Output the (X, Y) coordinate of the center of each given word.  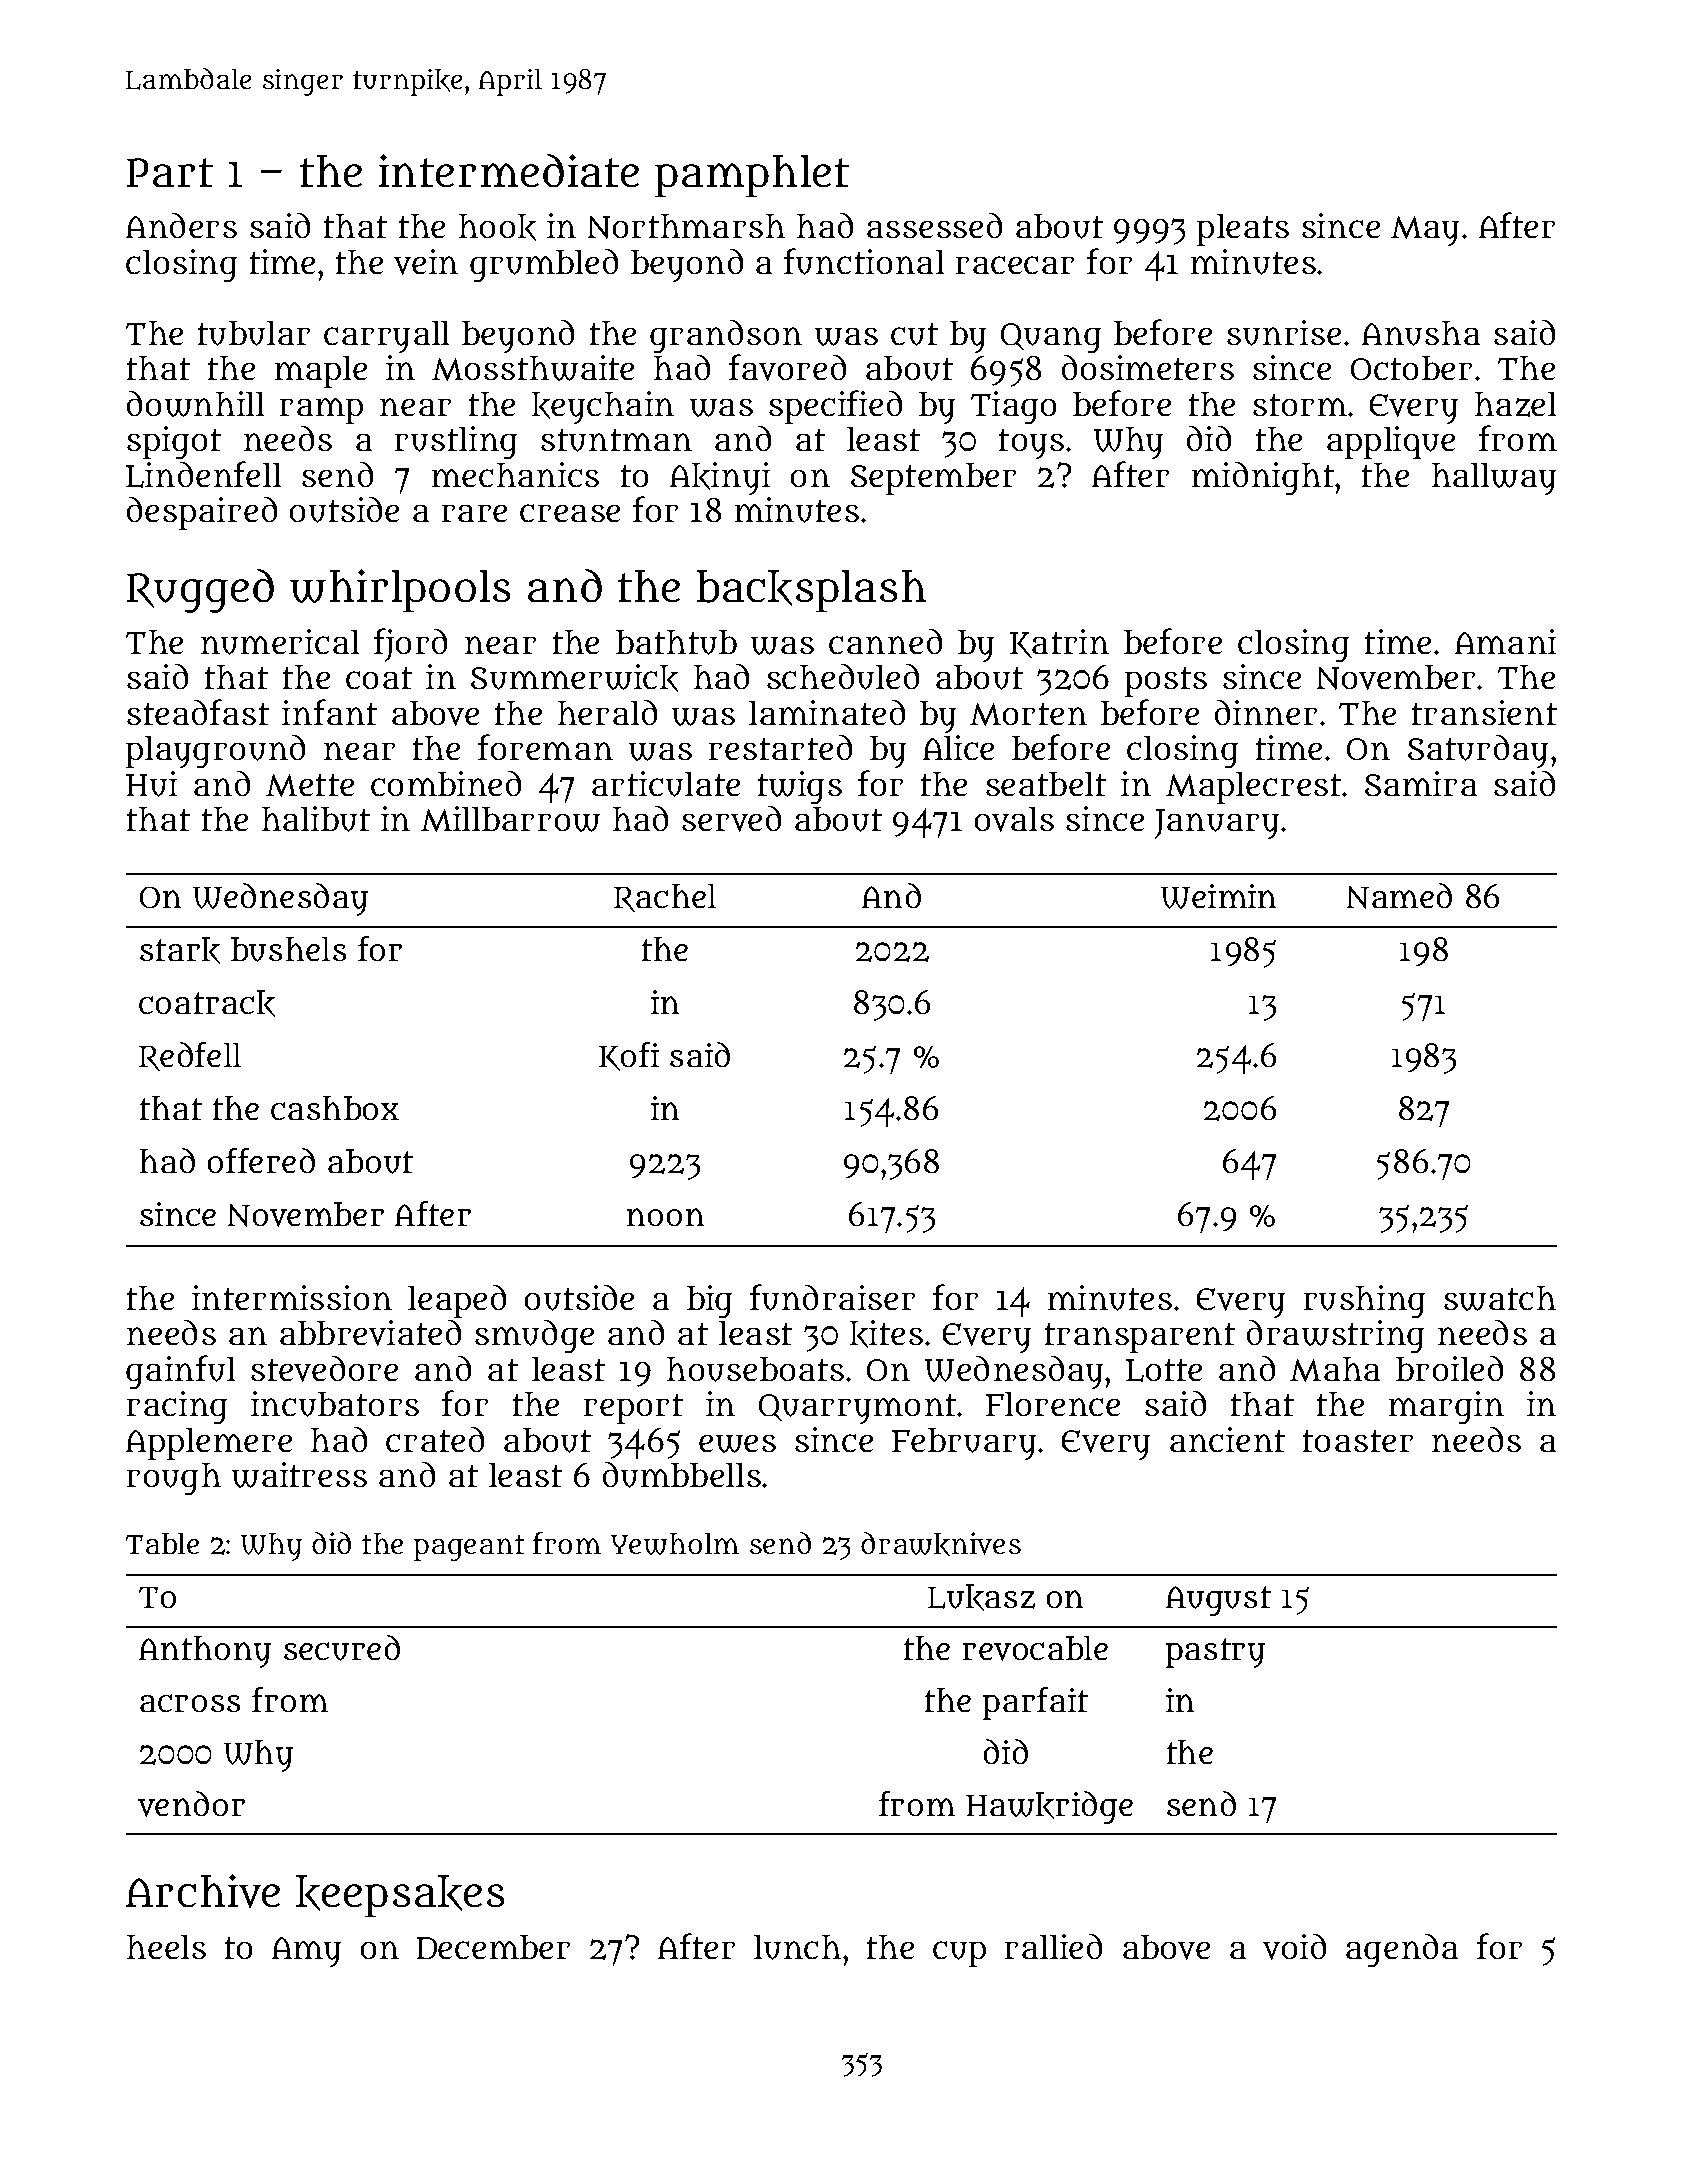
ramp (321, 411)
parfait (1035, 1703)
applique (1391, 442)
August (1218, 1601)
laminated (827, 712)
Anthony (205, 1652)
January (1217, 824)
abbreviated (370, 1333)
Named (1399, 896)
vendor (191, 1804)
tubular (254, 333)
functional (864, 261)
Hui (151, 784)
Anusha (1421, 333)
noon (665, 1217)
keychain (603, 407)
